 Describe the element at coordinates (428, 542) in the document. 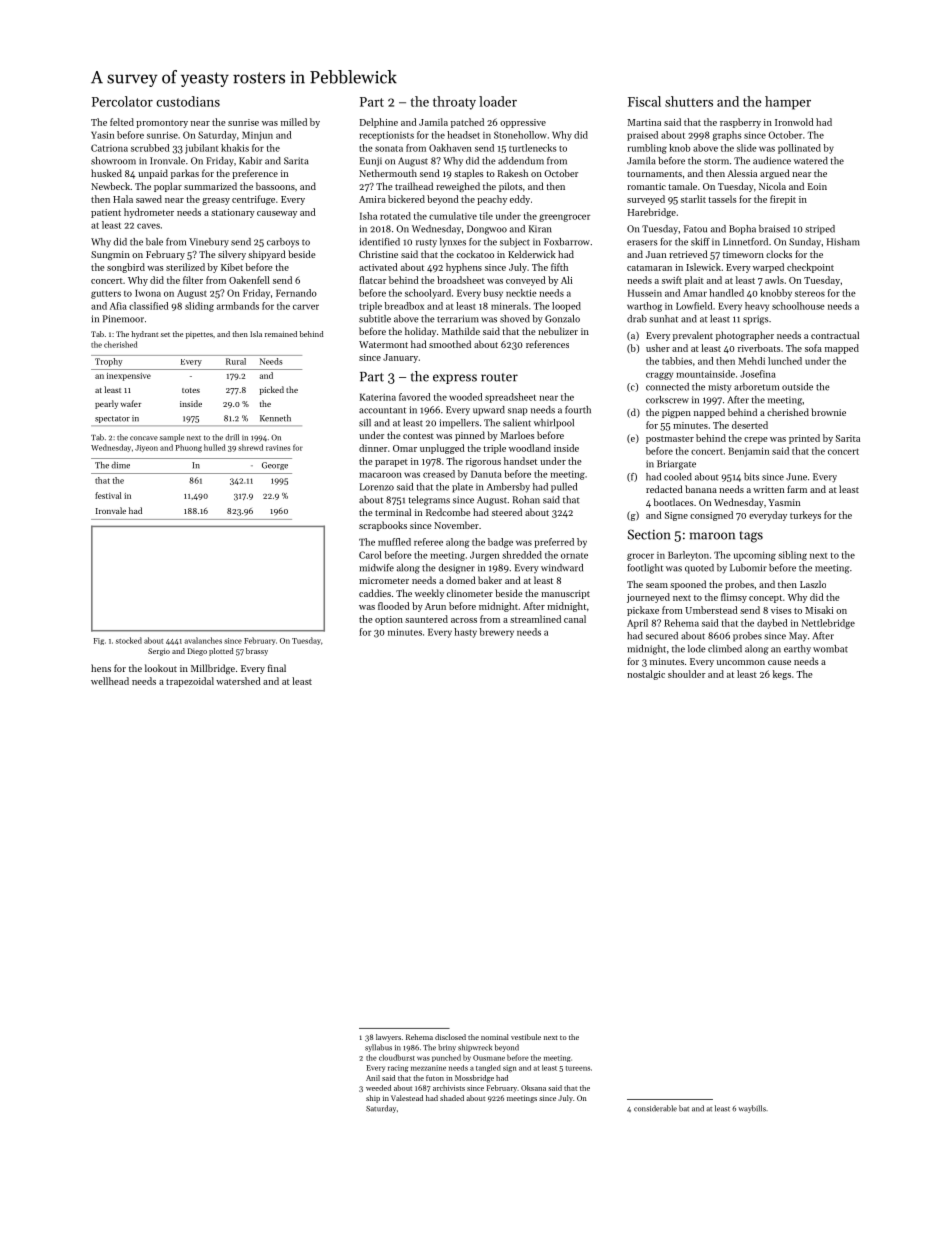

I see `referee` at that location.
